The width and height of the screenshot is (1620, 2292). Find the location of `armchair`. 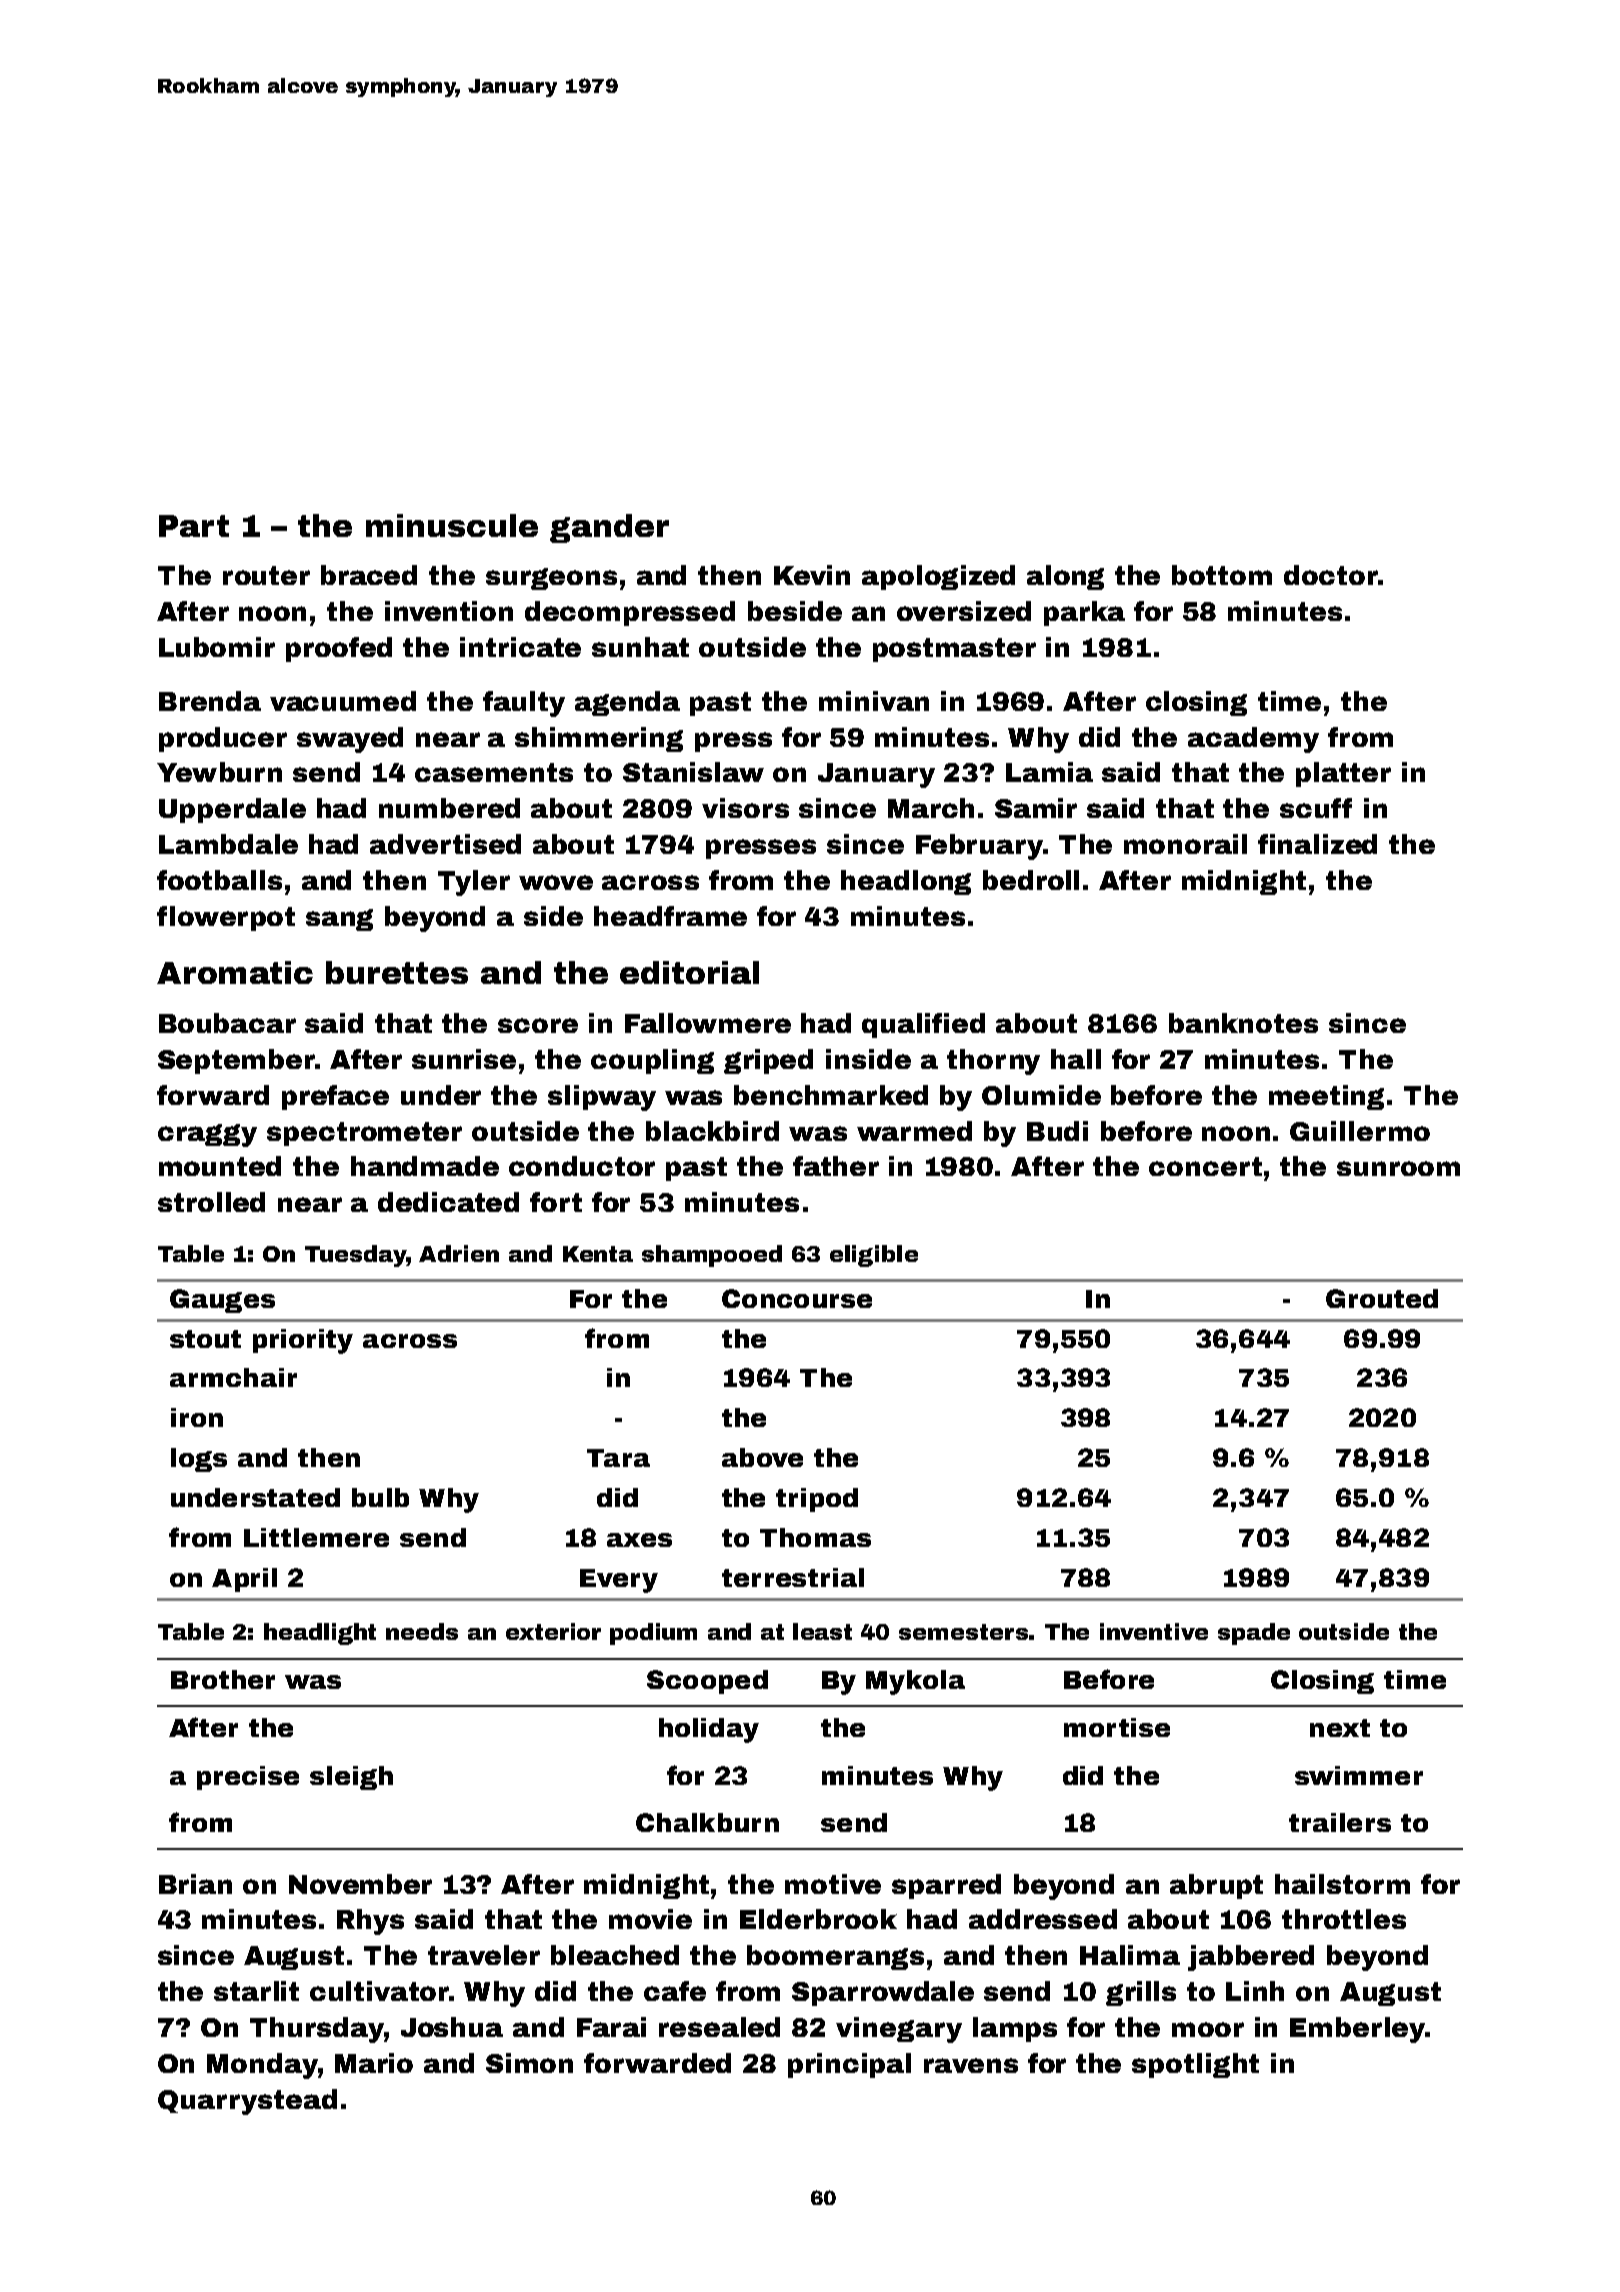

armchair is located at coordinates (233, 1377).
